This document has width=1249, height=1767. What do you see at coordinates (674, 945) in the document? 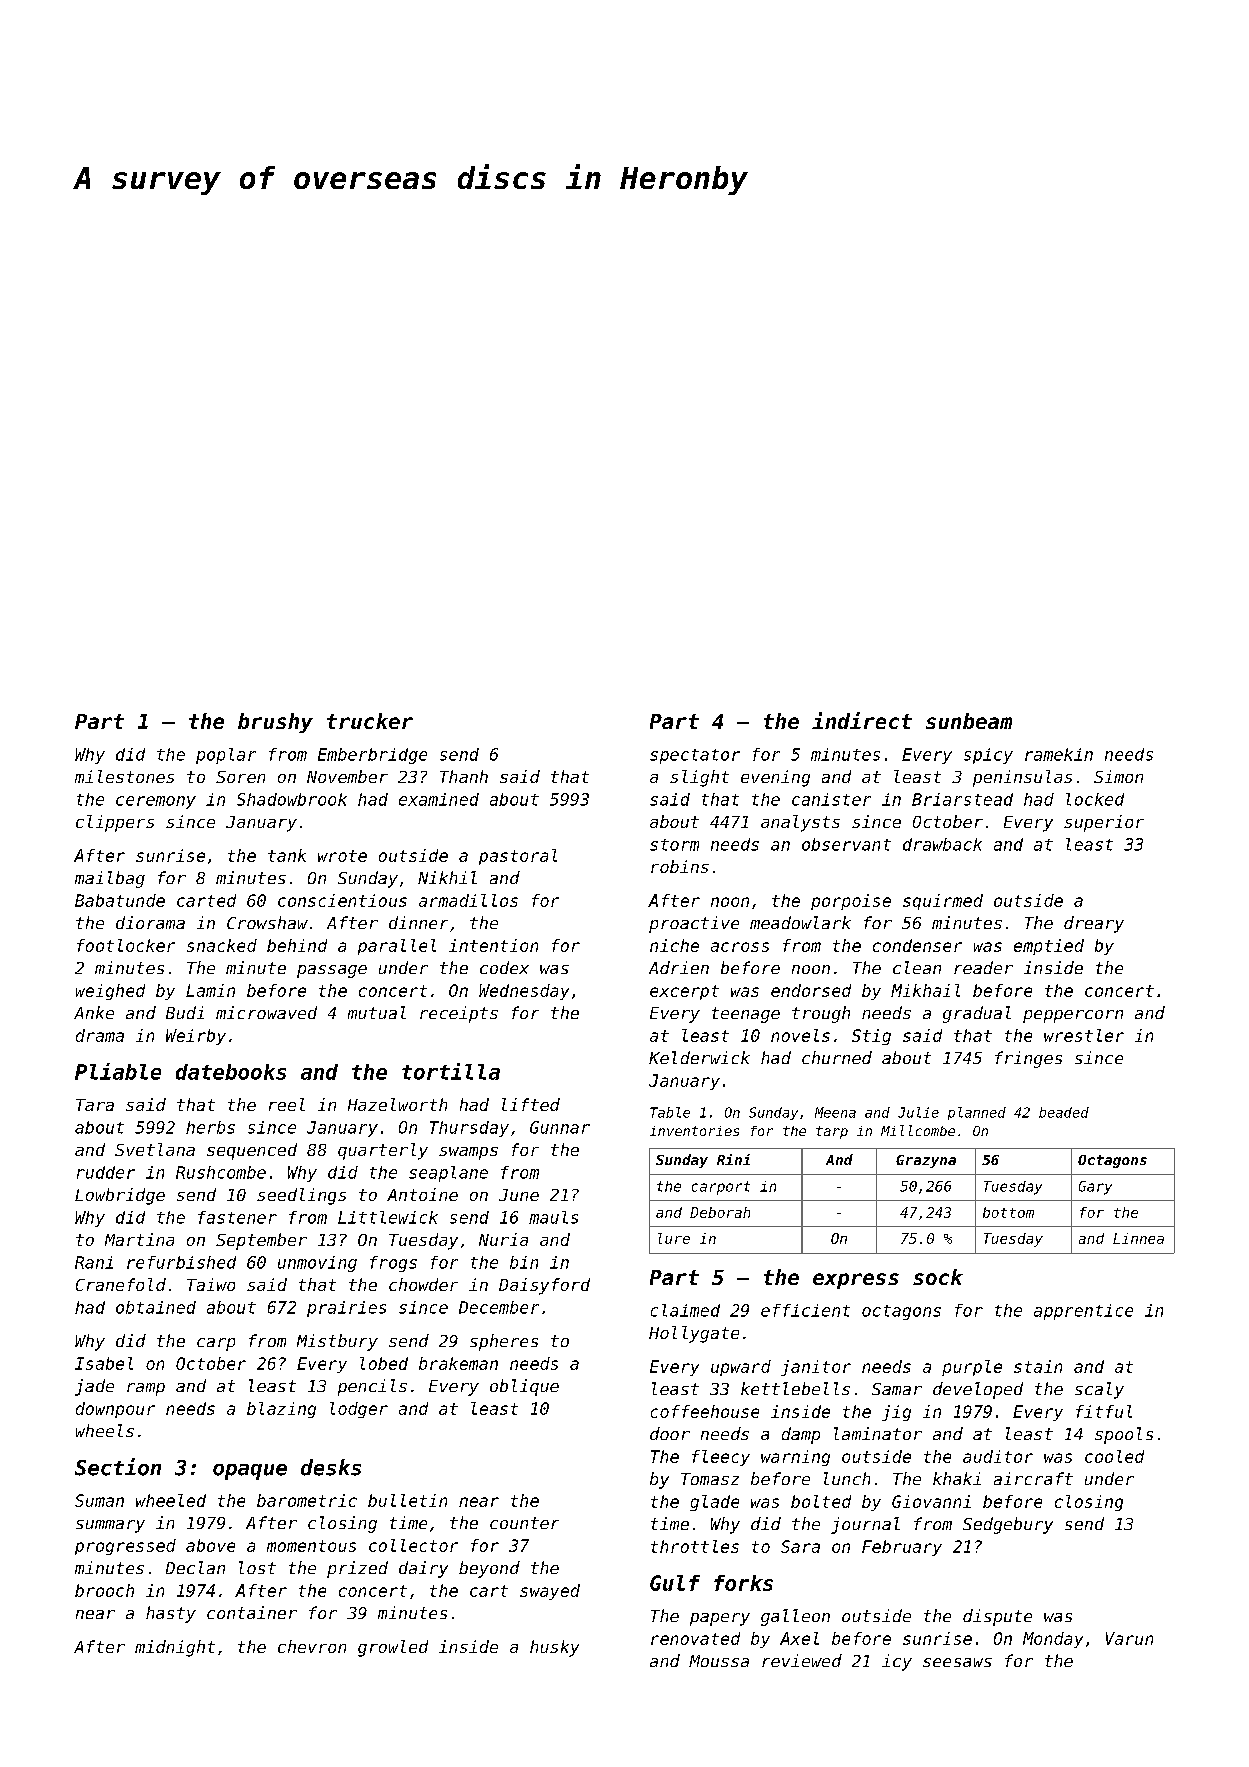
I see `niche` at bounding box center [674, 945].
